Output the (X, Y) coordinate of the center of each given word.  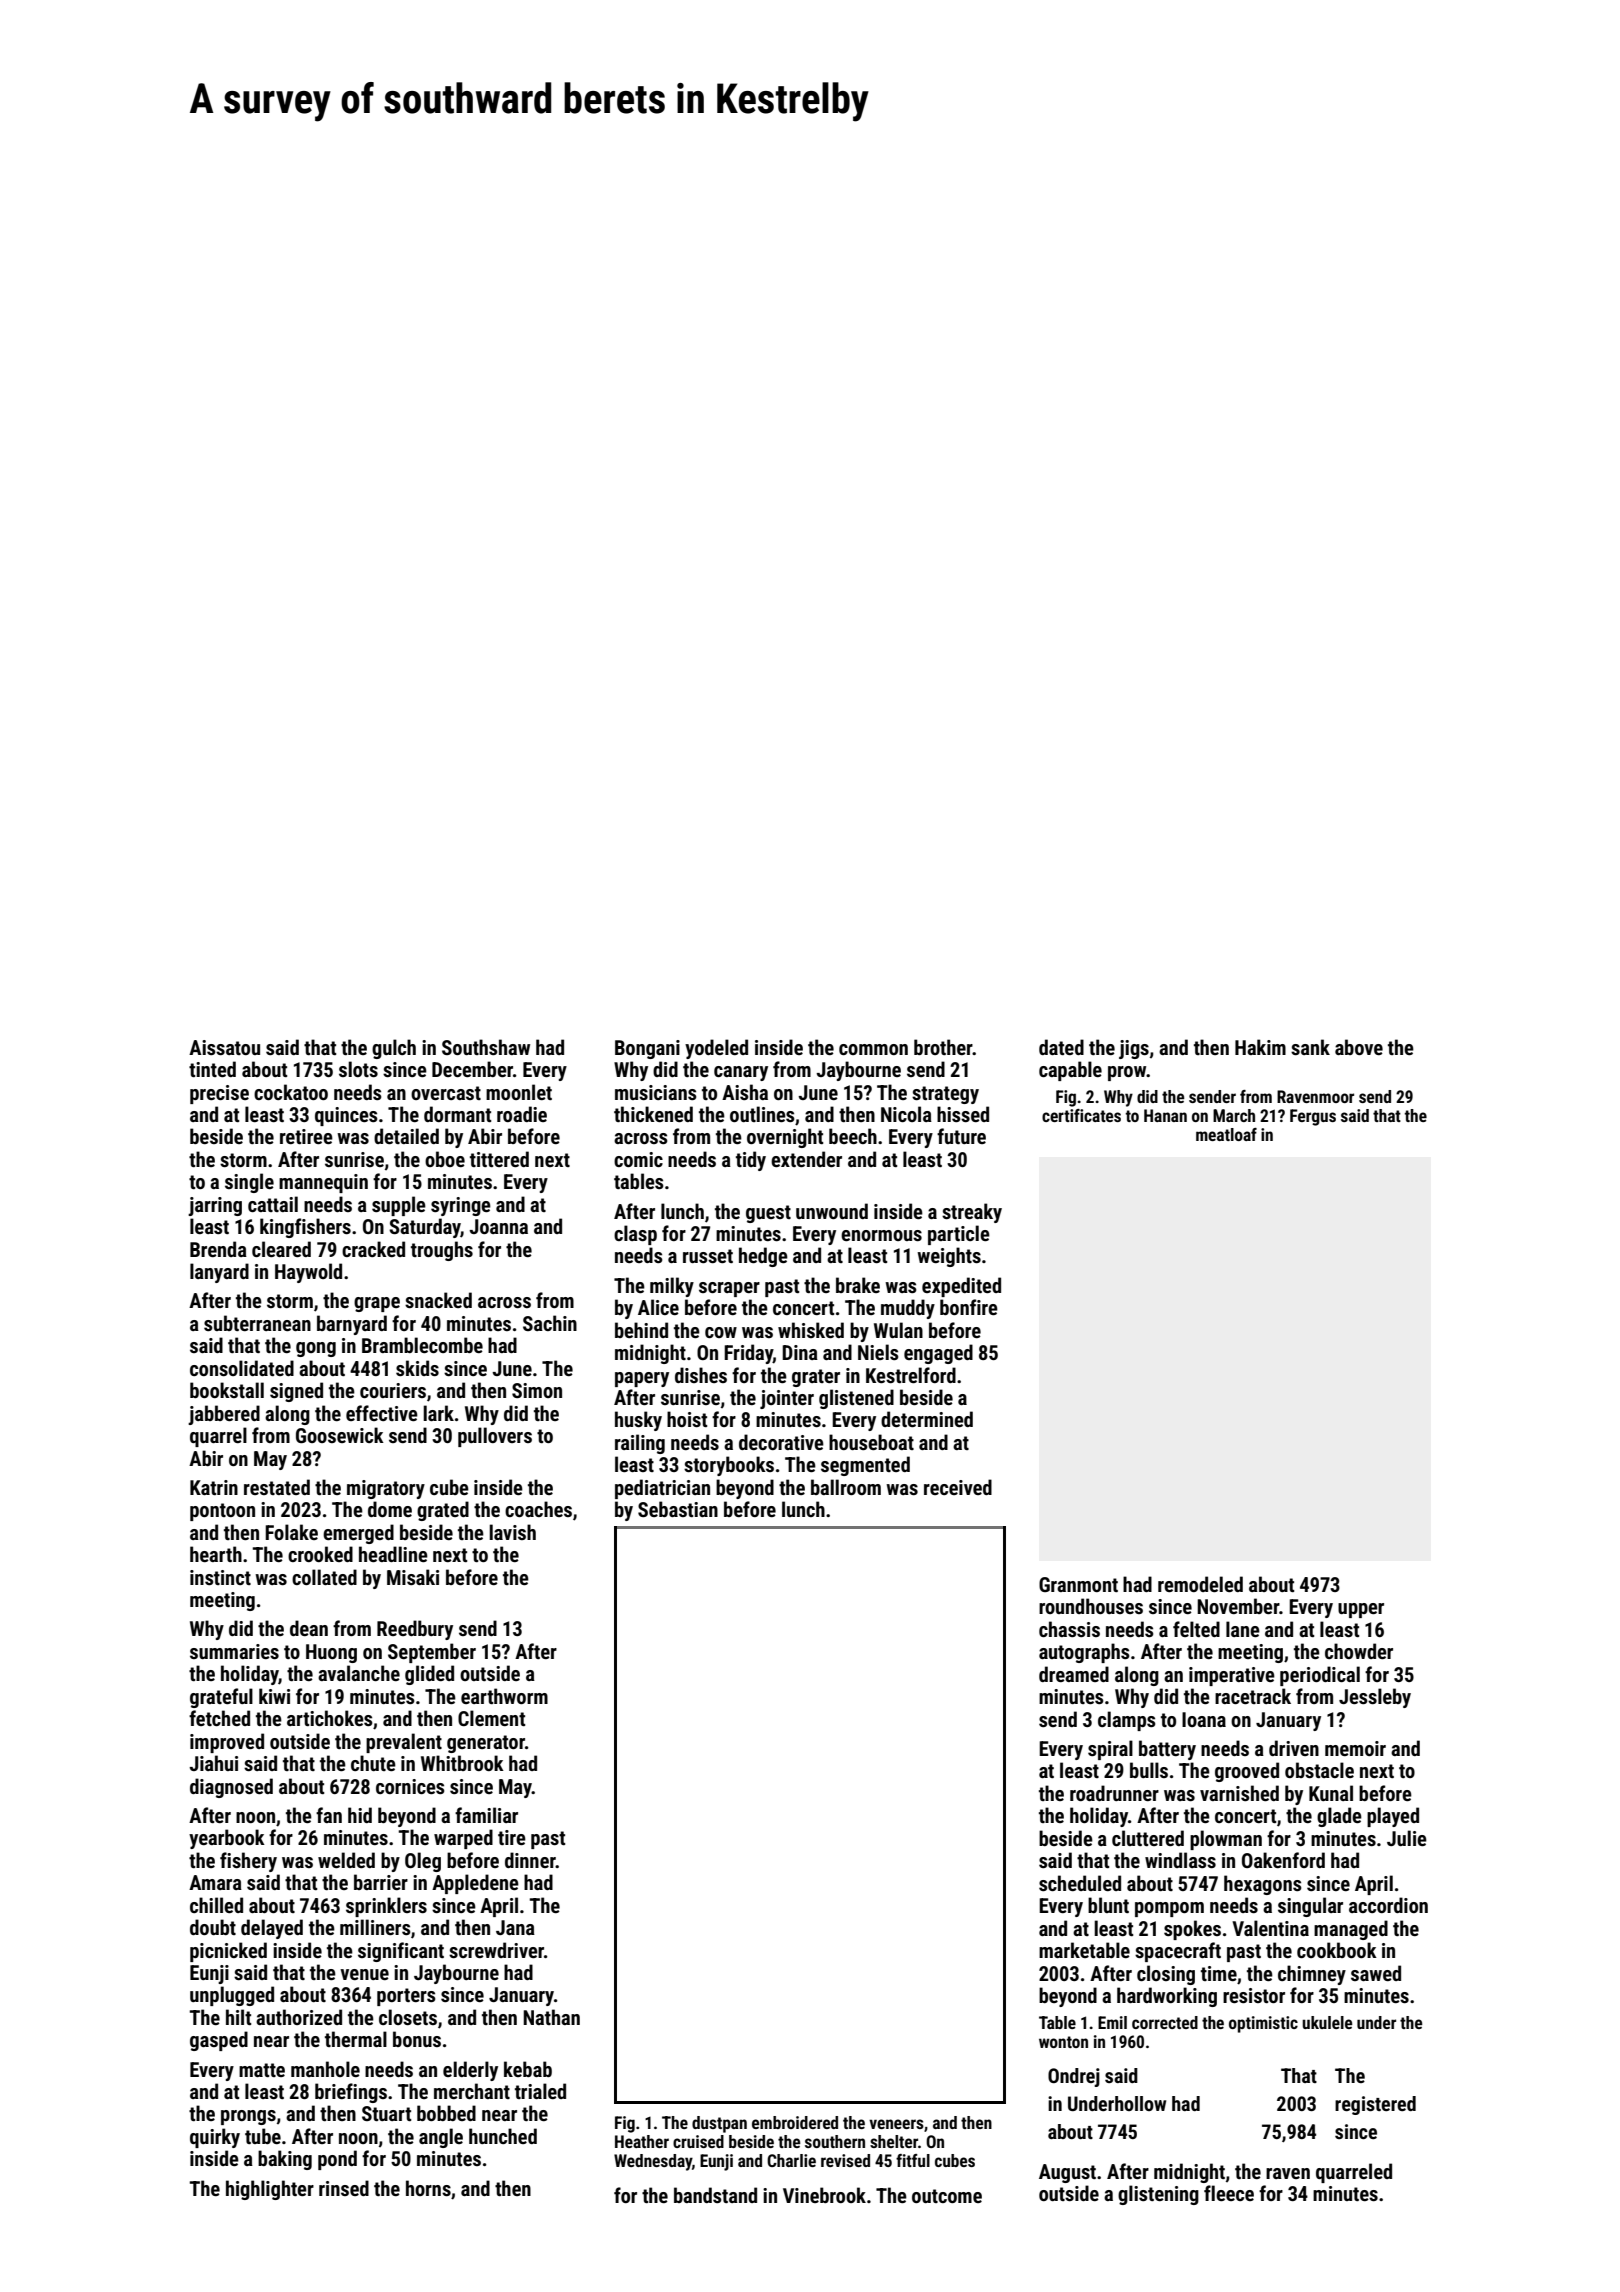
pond (337, 2160)
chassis (1069, 1629)
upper (1361, 1610)
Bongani (647, 1049)
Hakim (1260, 1047)
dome (390, 1509)
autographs (1084, 1653)
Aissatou (224, 1047)
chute (373, 1763)
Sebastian (678, 1509)
